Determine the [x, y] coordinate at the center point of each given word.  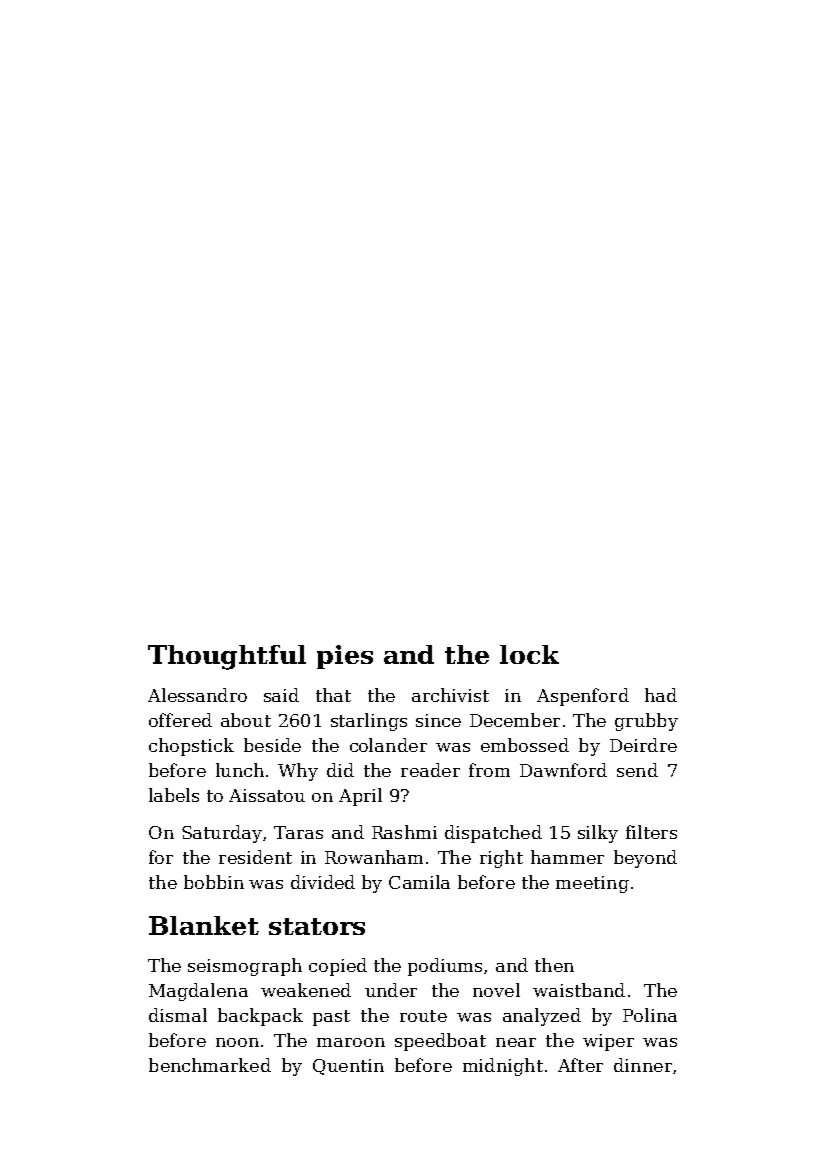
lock [529, 654]
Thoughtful [227, 657]
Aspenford [583, 697]
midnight [503, 1067]
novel [496, 990]
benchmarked [210, 1065]
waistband [579, 990]
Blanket [204, 925]
